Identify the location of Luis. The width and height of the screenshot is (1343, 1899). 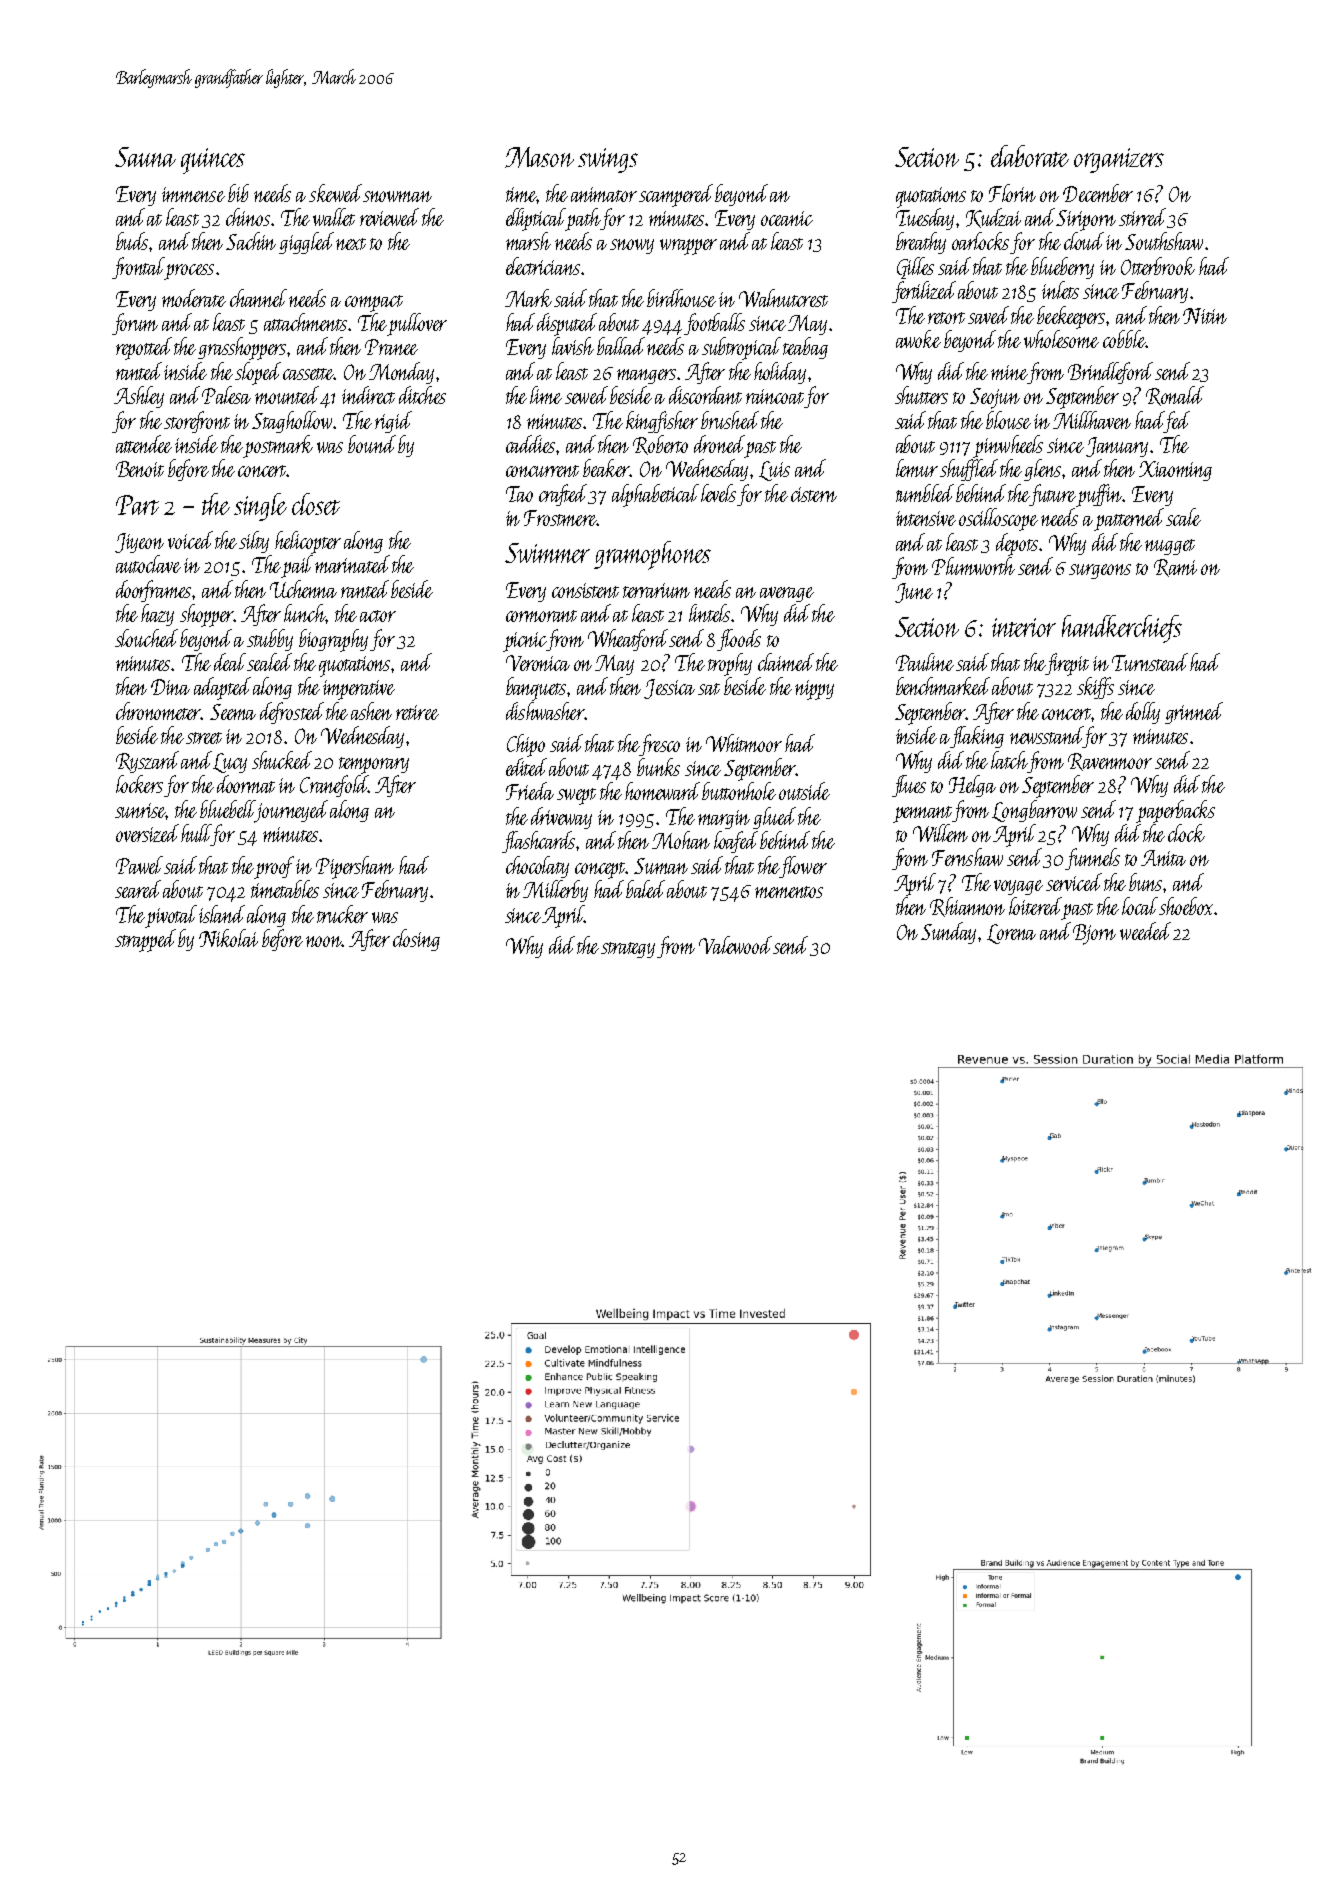
(774, 471).
